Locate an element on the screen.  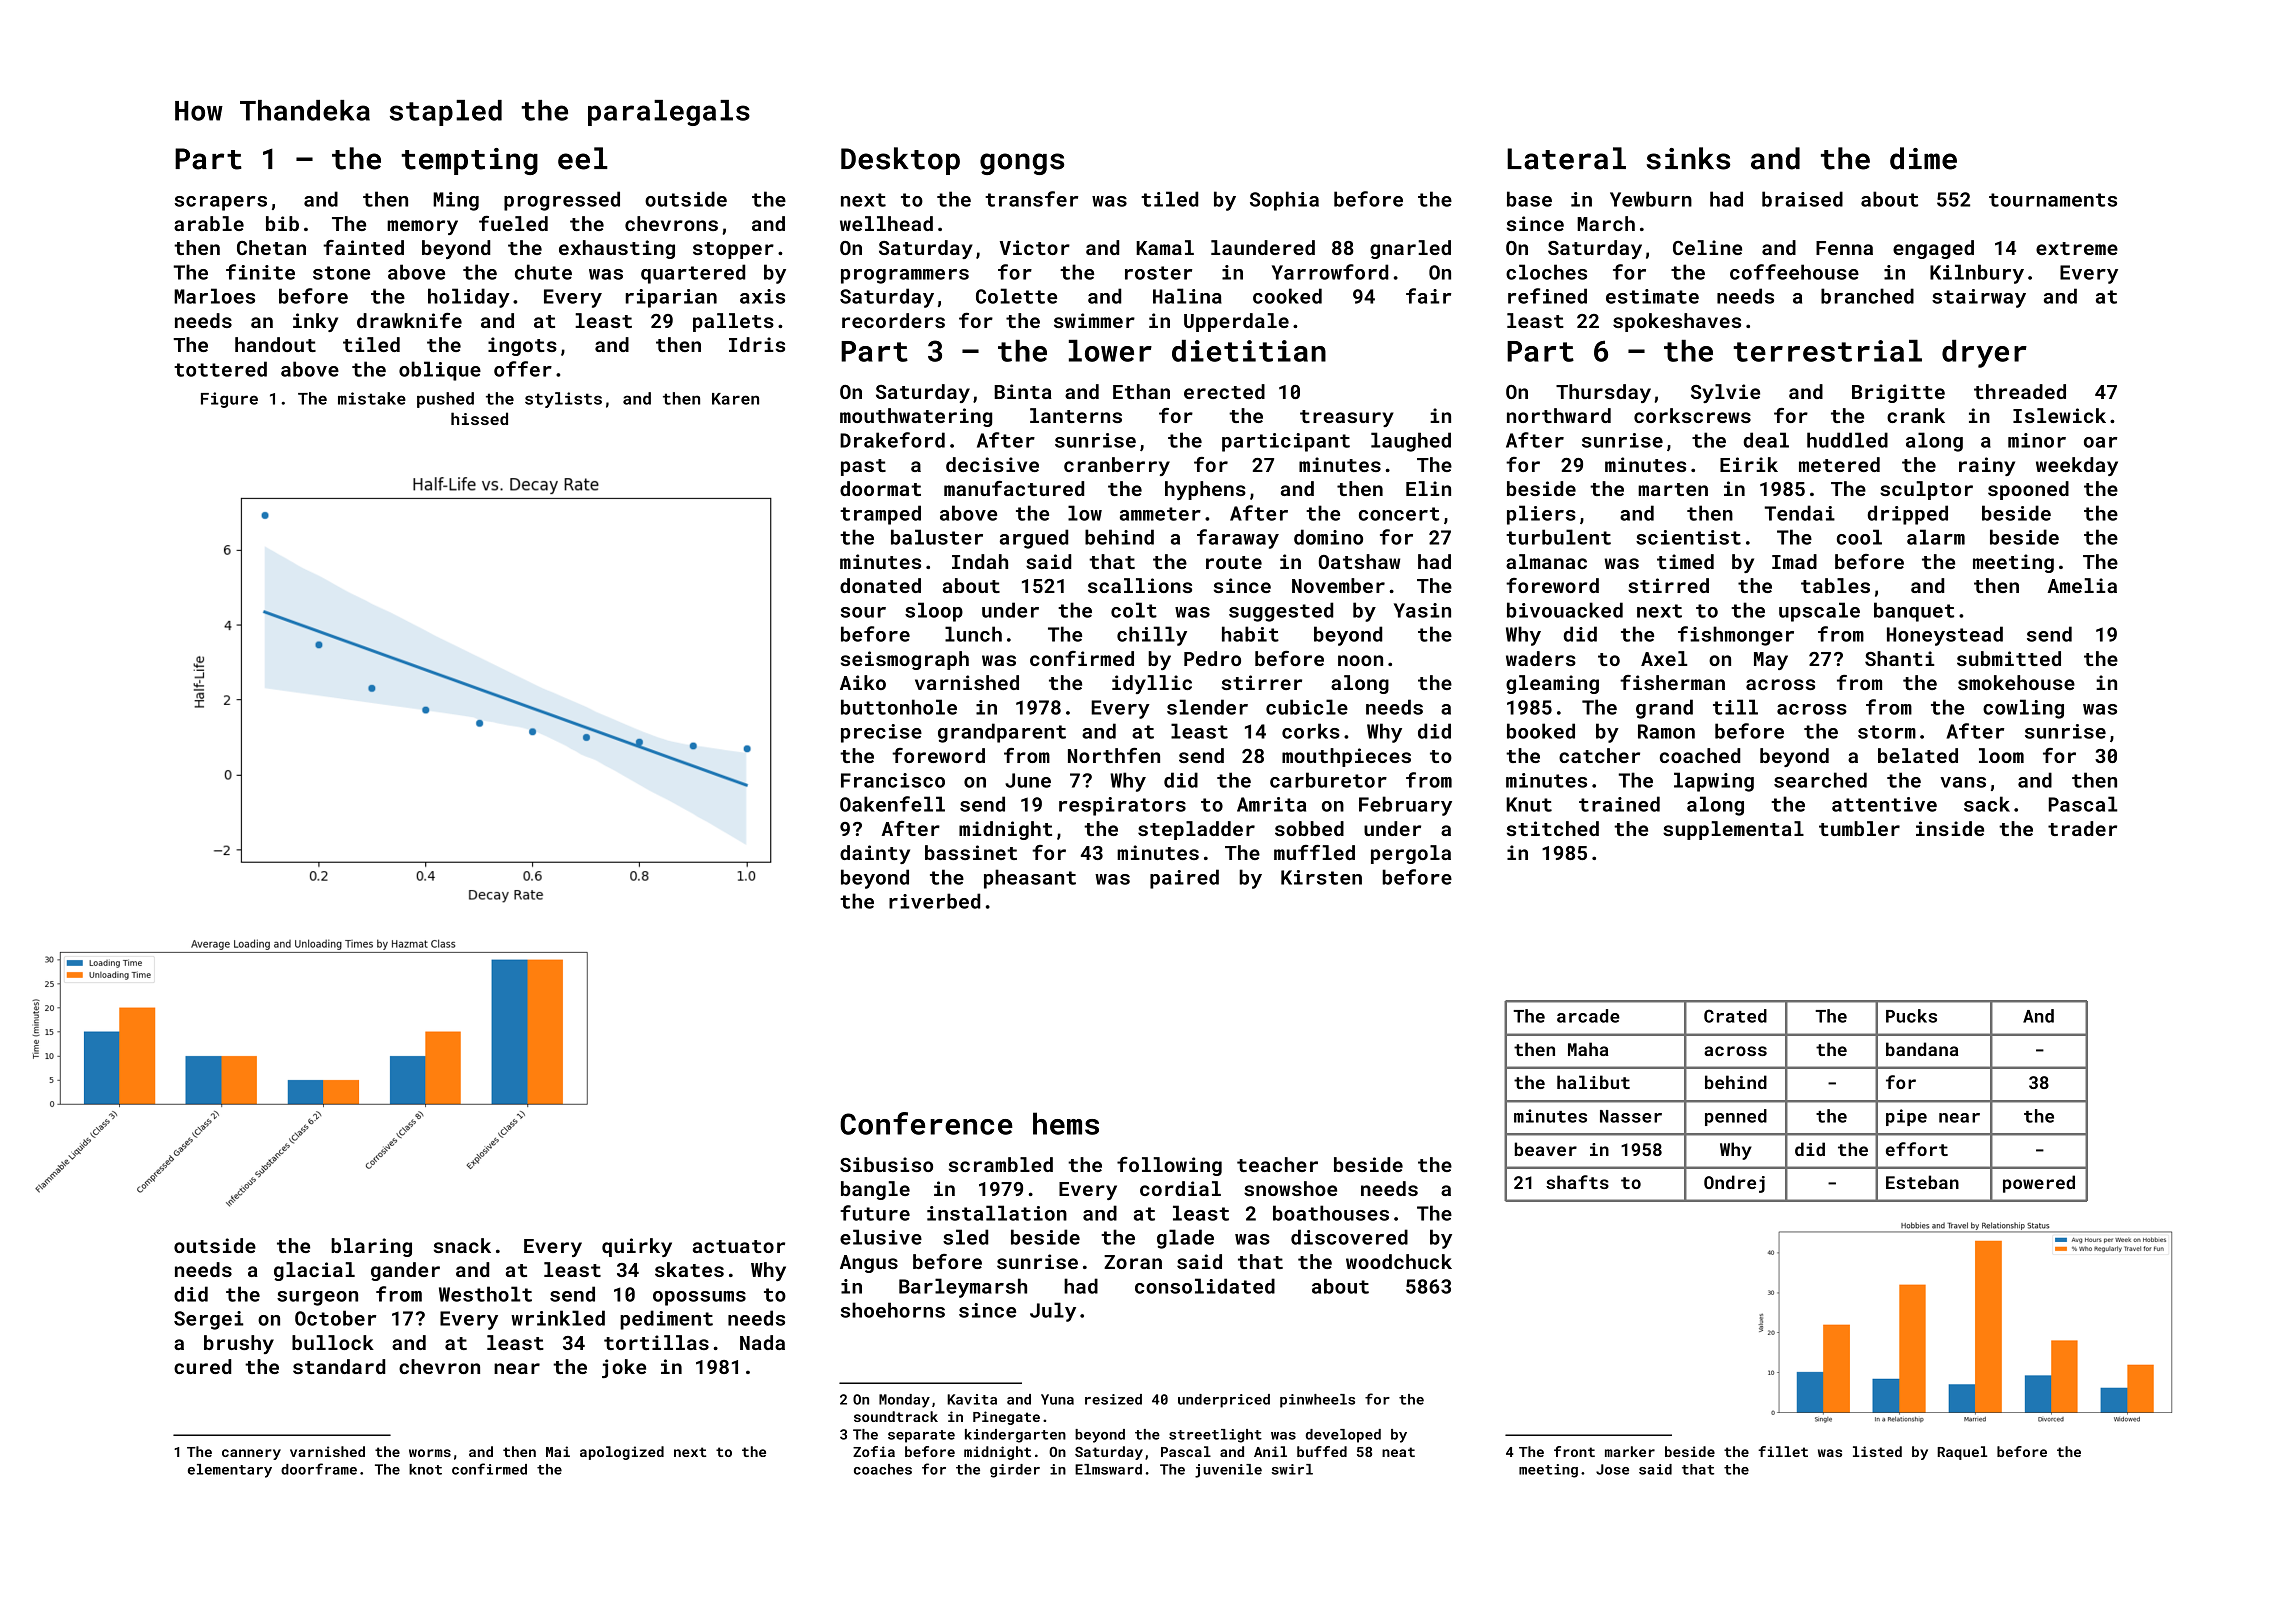
base is located at coordinates (1529, 199).
